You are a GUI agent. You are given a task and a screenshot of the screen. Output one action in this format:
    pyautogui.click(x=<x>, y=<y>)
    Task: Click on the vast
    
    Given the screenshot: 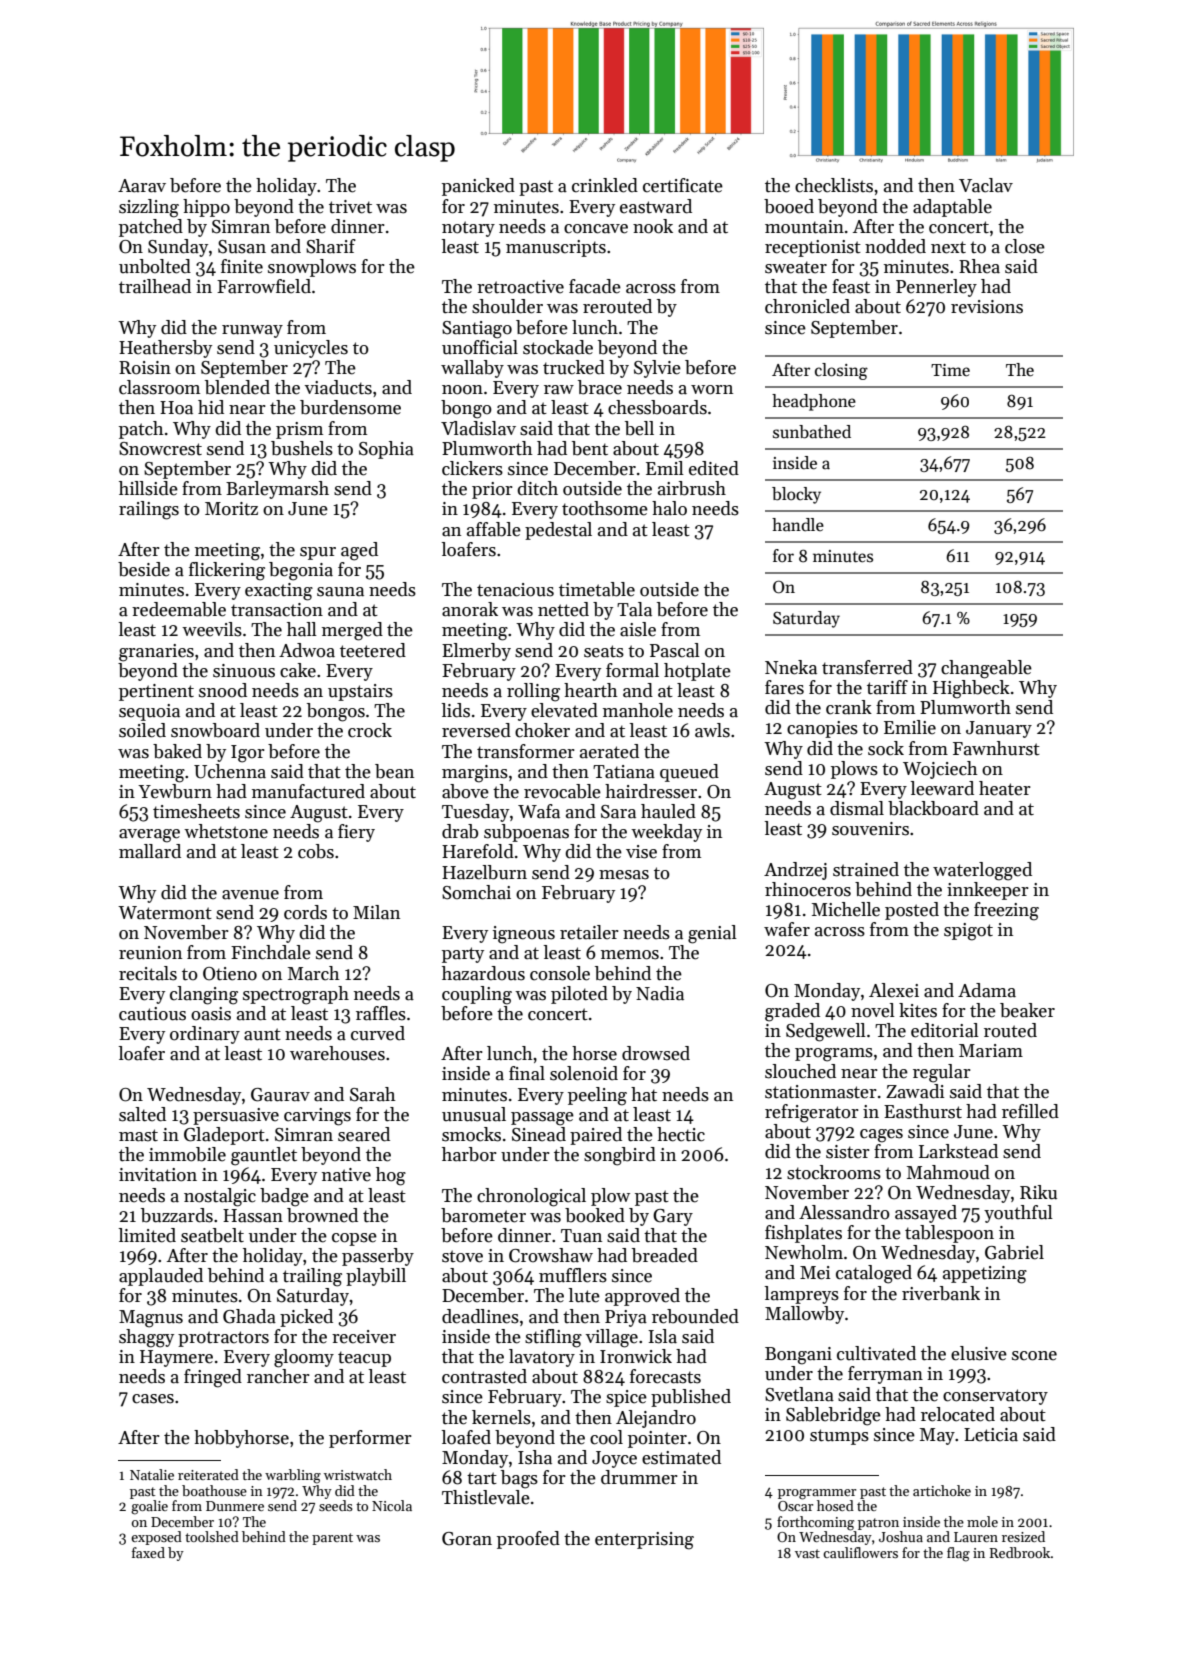 What is the action you would take?
    pyautogui.click(x=807, y=1553)
